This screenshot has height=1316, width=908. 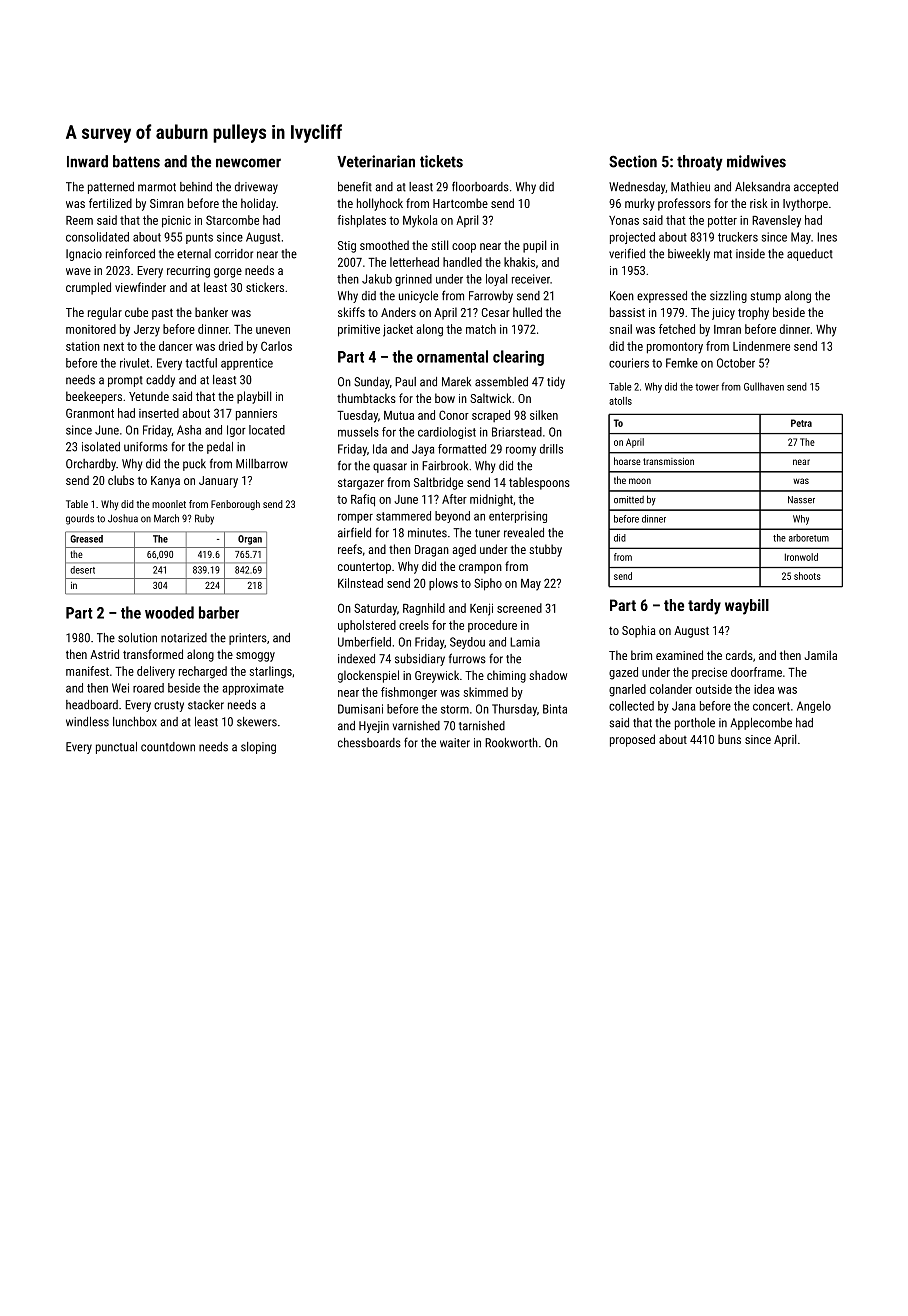 I want to click on proposed, so click(x=632, y=740).
